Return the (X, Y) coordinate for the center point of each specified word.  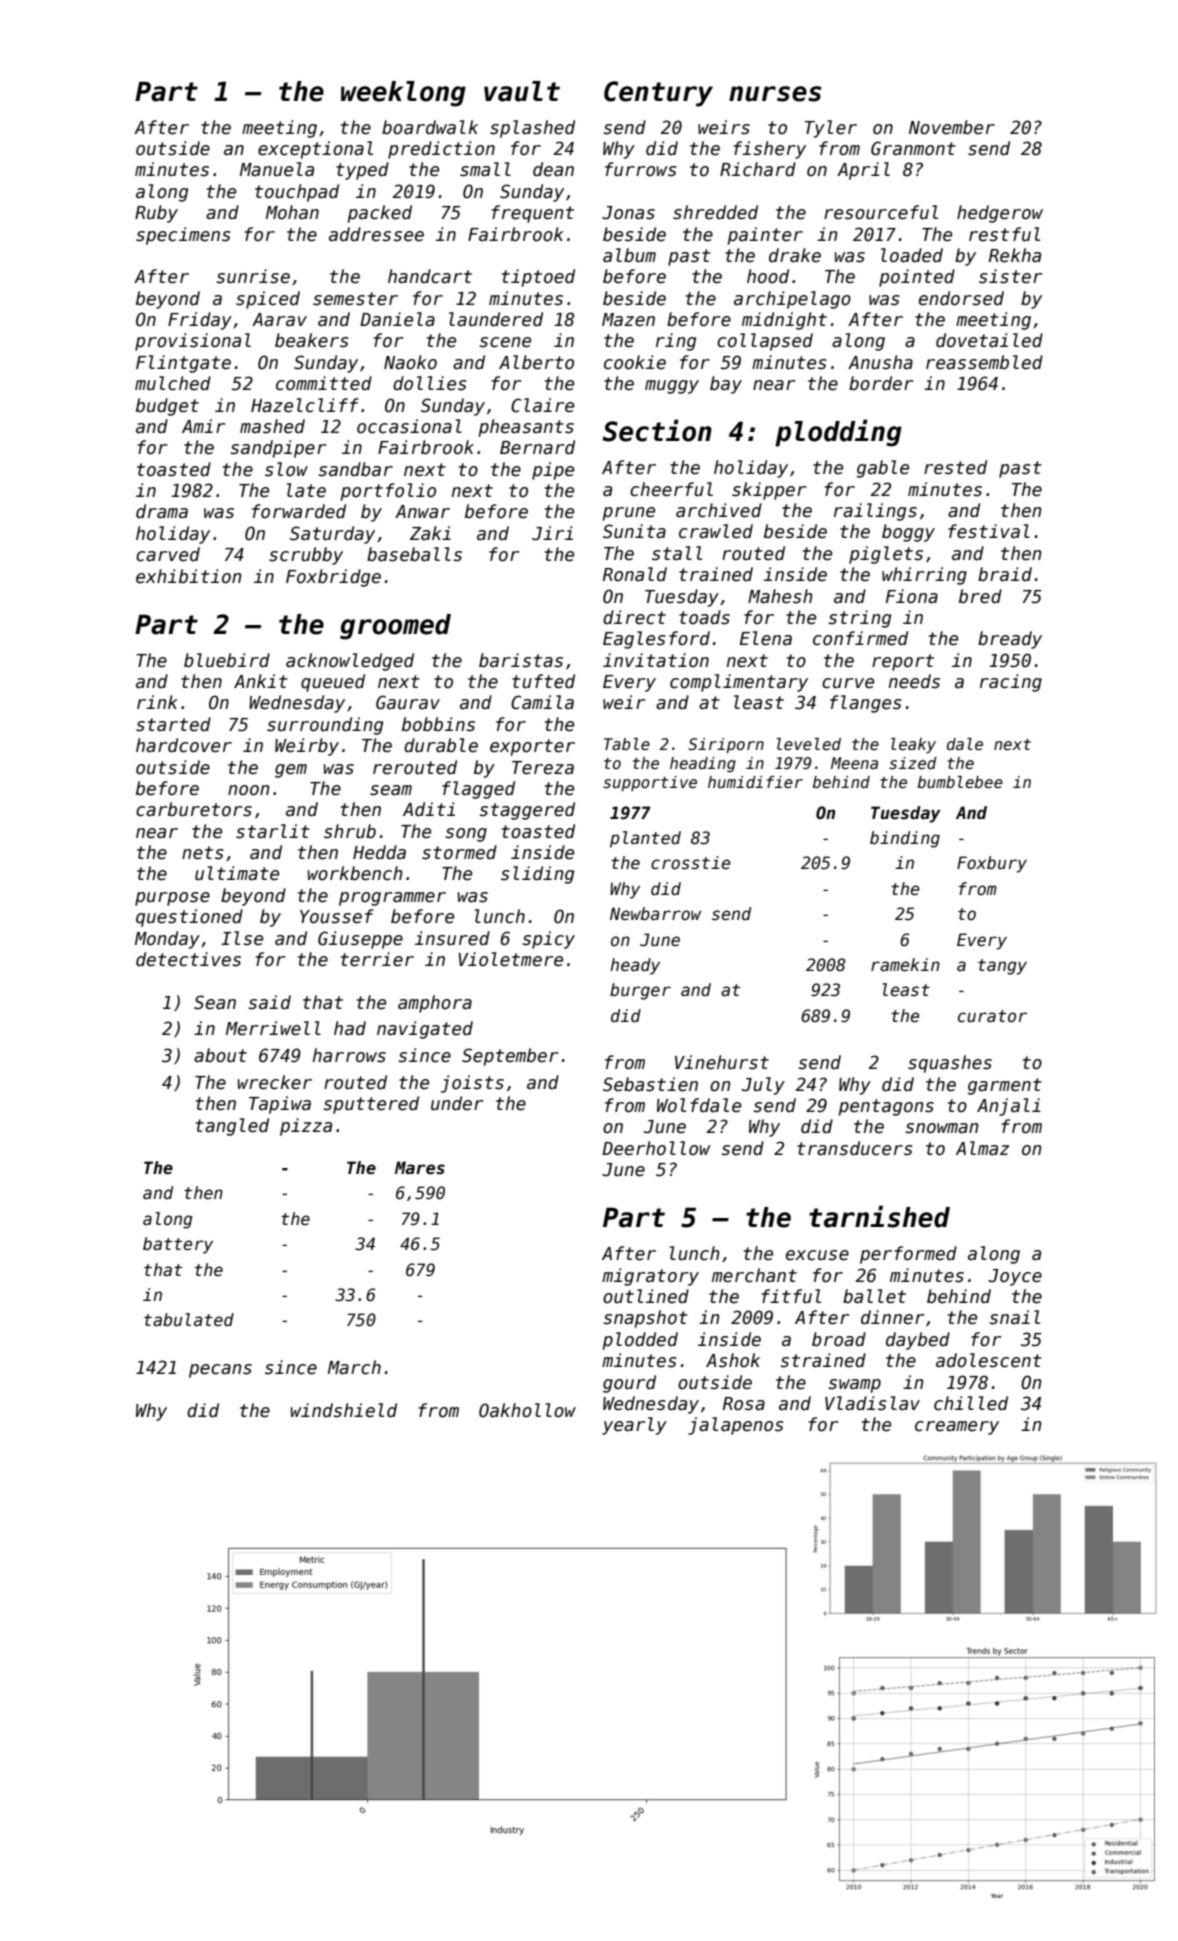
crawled (716, 531)
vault (522, 91)
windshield (344, 1410)
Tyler (831, 129)
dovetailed (989, 340)
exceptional (315, 150)
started (173, 724)
